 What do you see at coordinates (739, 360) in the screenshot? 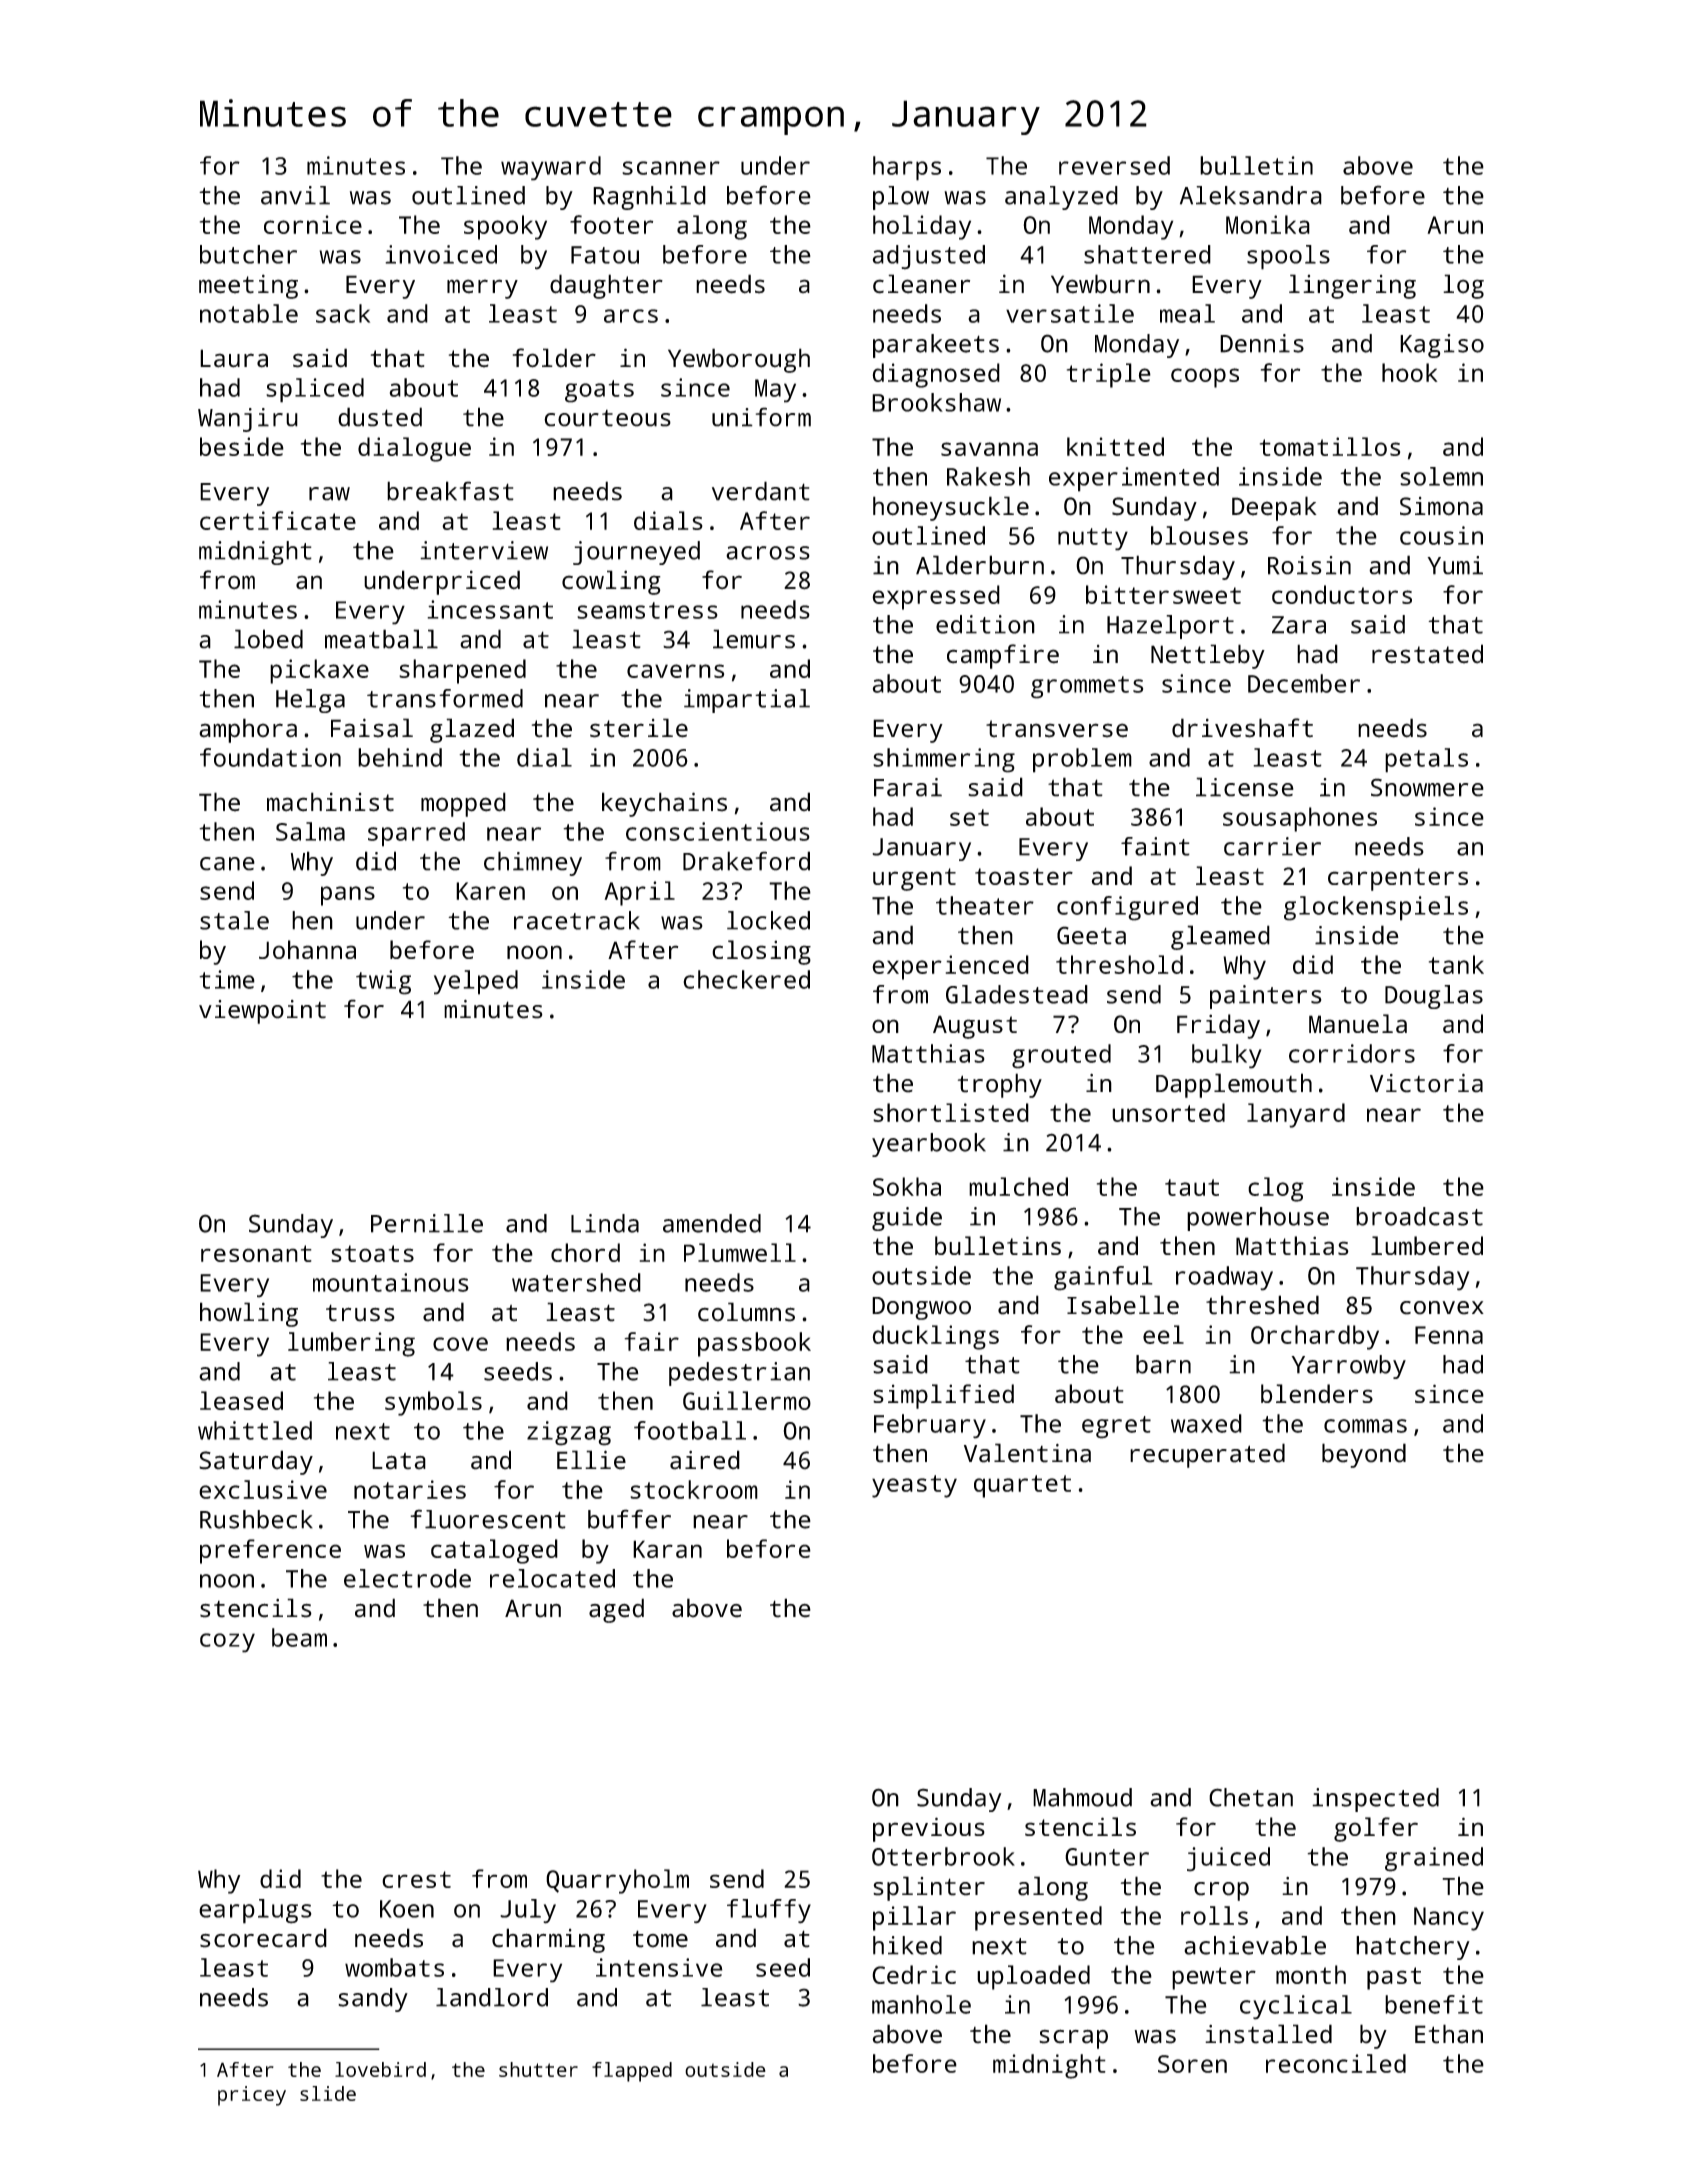
I see `Yewborough` at bounding box center [739, 360].
